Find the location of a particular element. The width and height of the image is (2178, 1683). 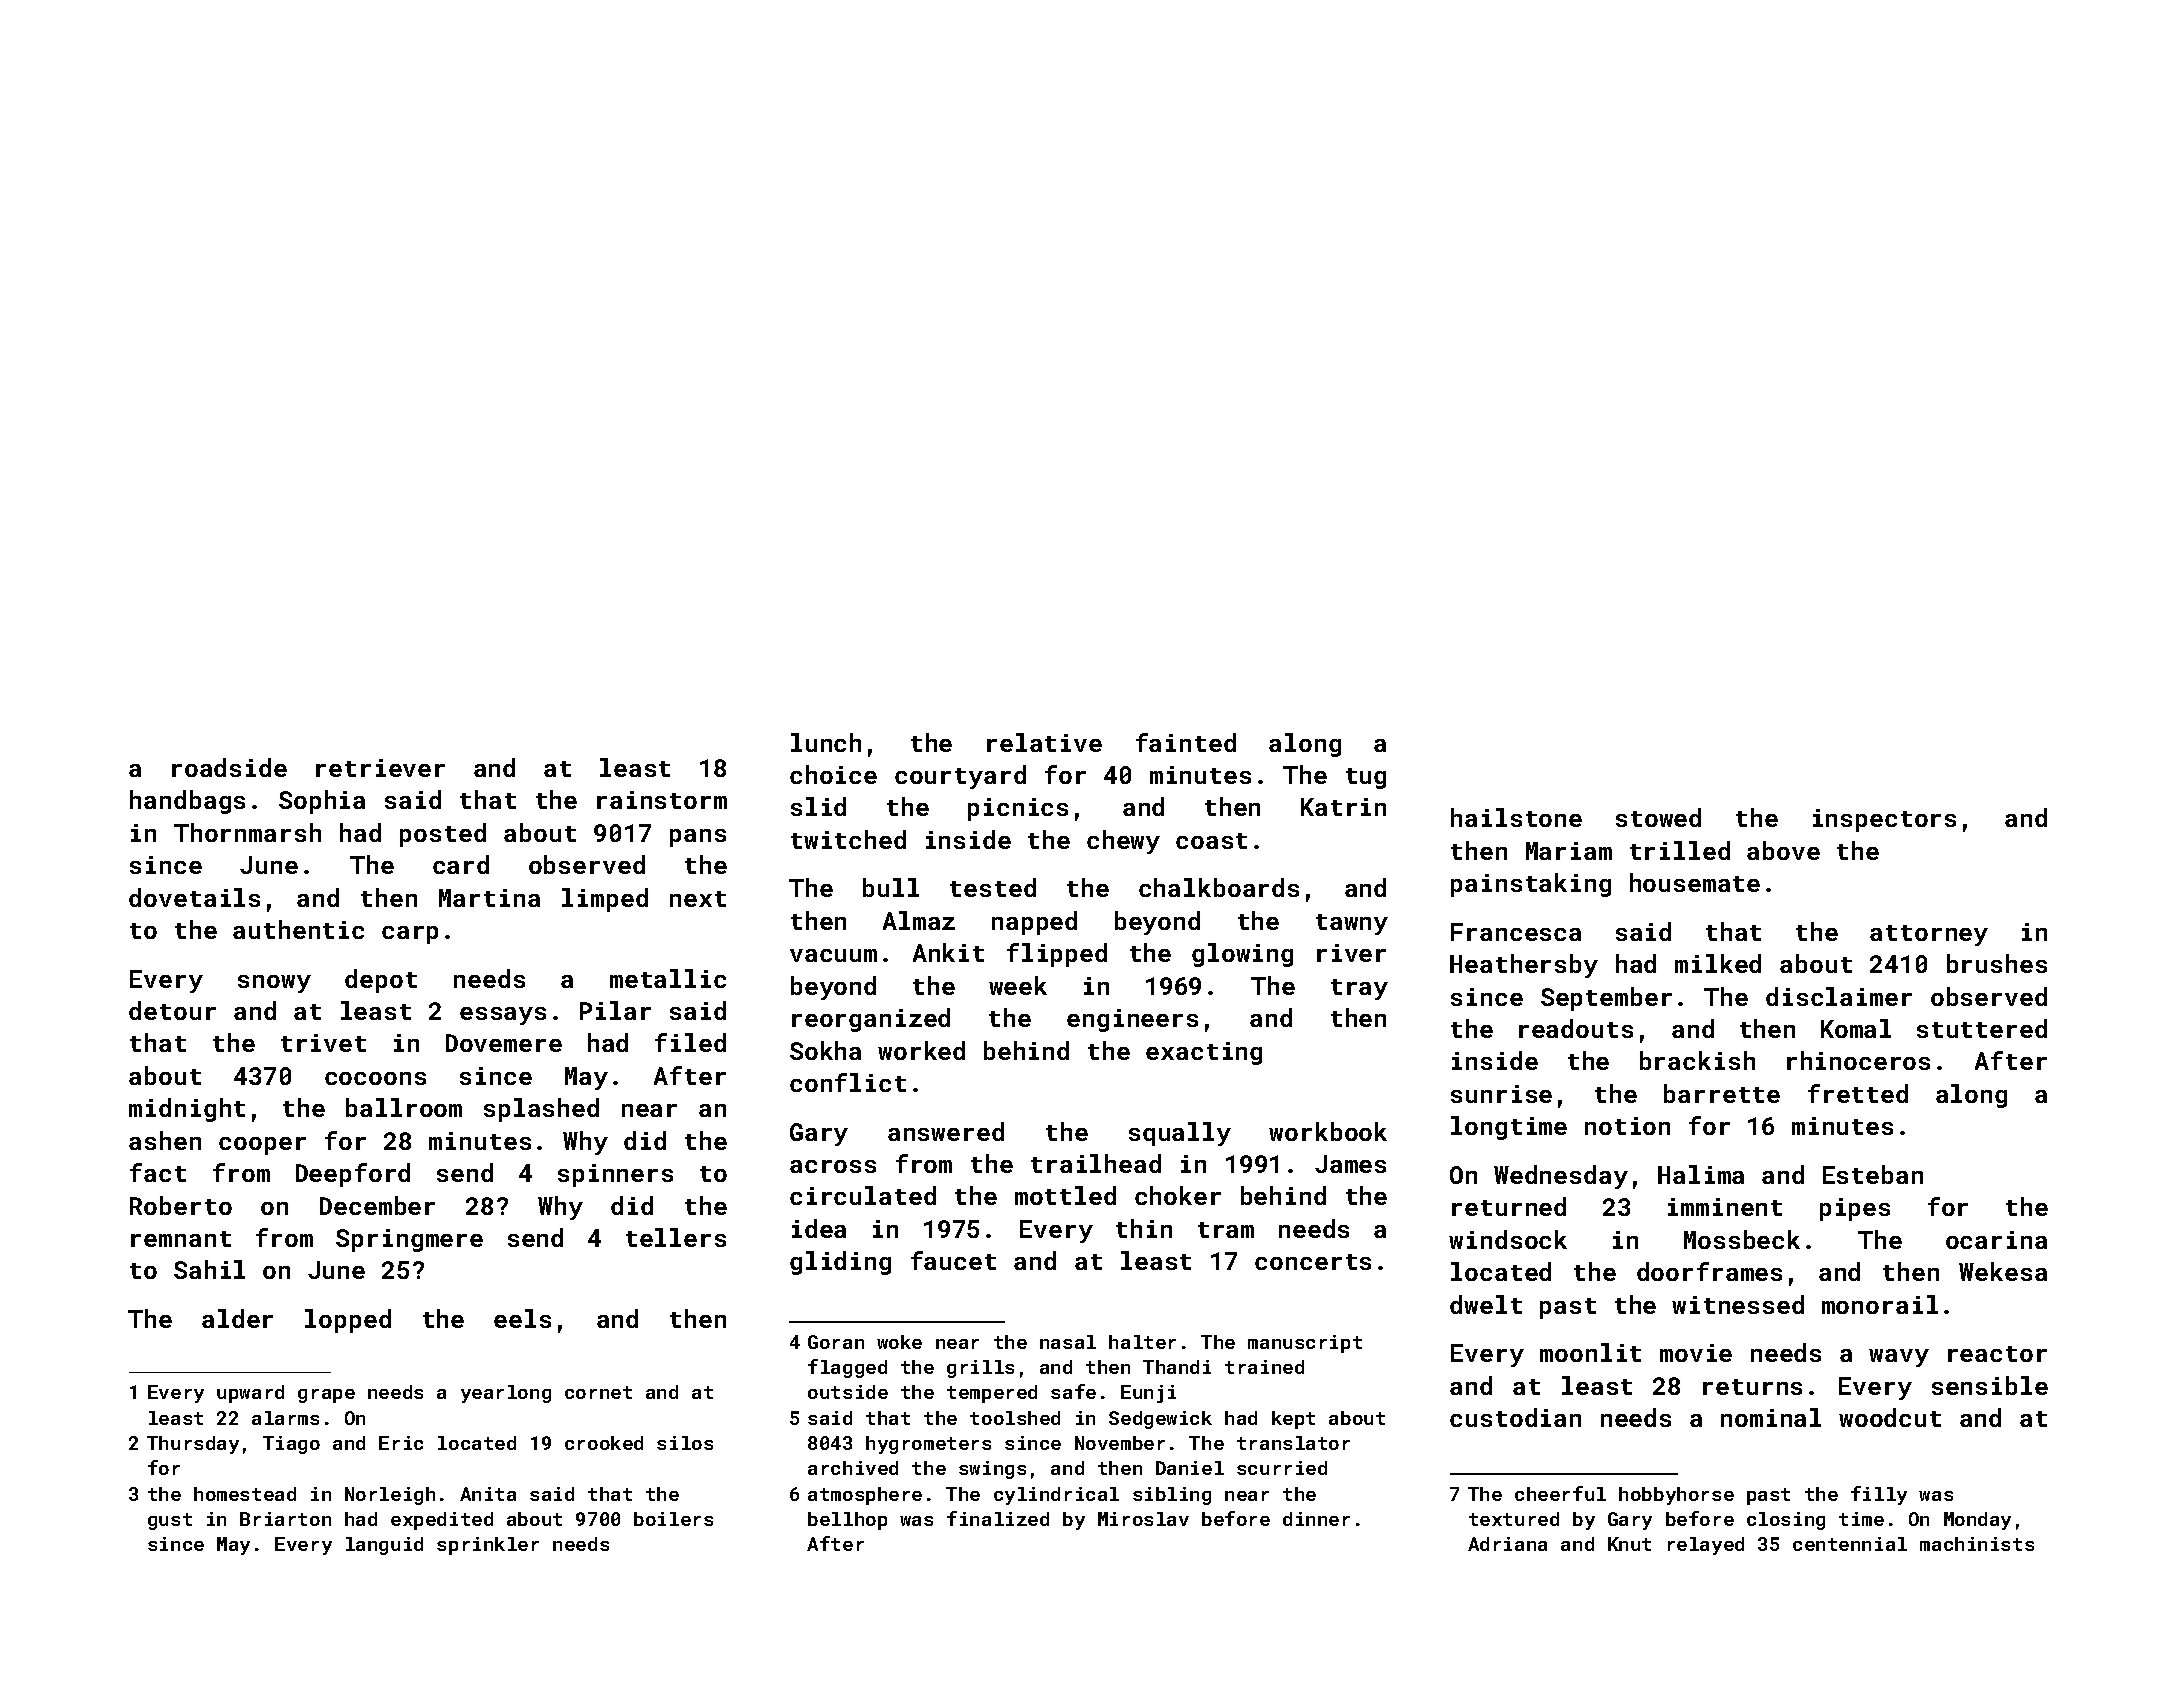

barrette is located at coordinates (1722, 1093).
